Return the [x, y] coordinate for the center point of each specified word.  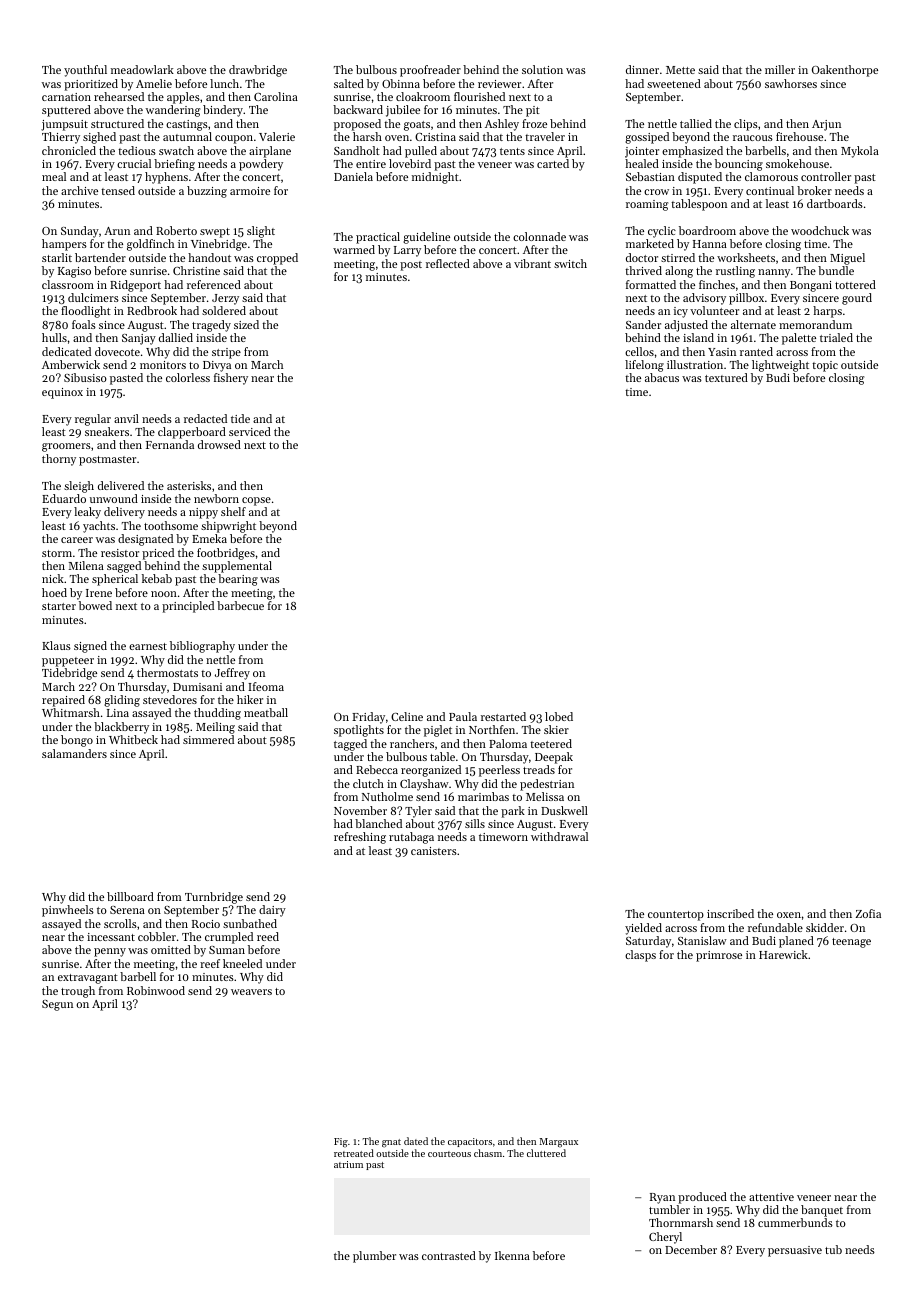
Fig [341, 1143]
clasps [640, 956]
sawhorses [791, 83]
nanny [774, 273]
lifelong [644, 366]
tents [512, 151]
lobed [559, 716]
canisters [434, 851]
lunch [224, 83]
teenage [851, 943]
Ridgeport [135, 286]
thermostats [167, 672]
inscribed [730, 913]
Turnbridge [214, 898]
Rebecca [377, 769]
